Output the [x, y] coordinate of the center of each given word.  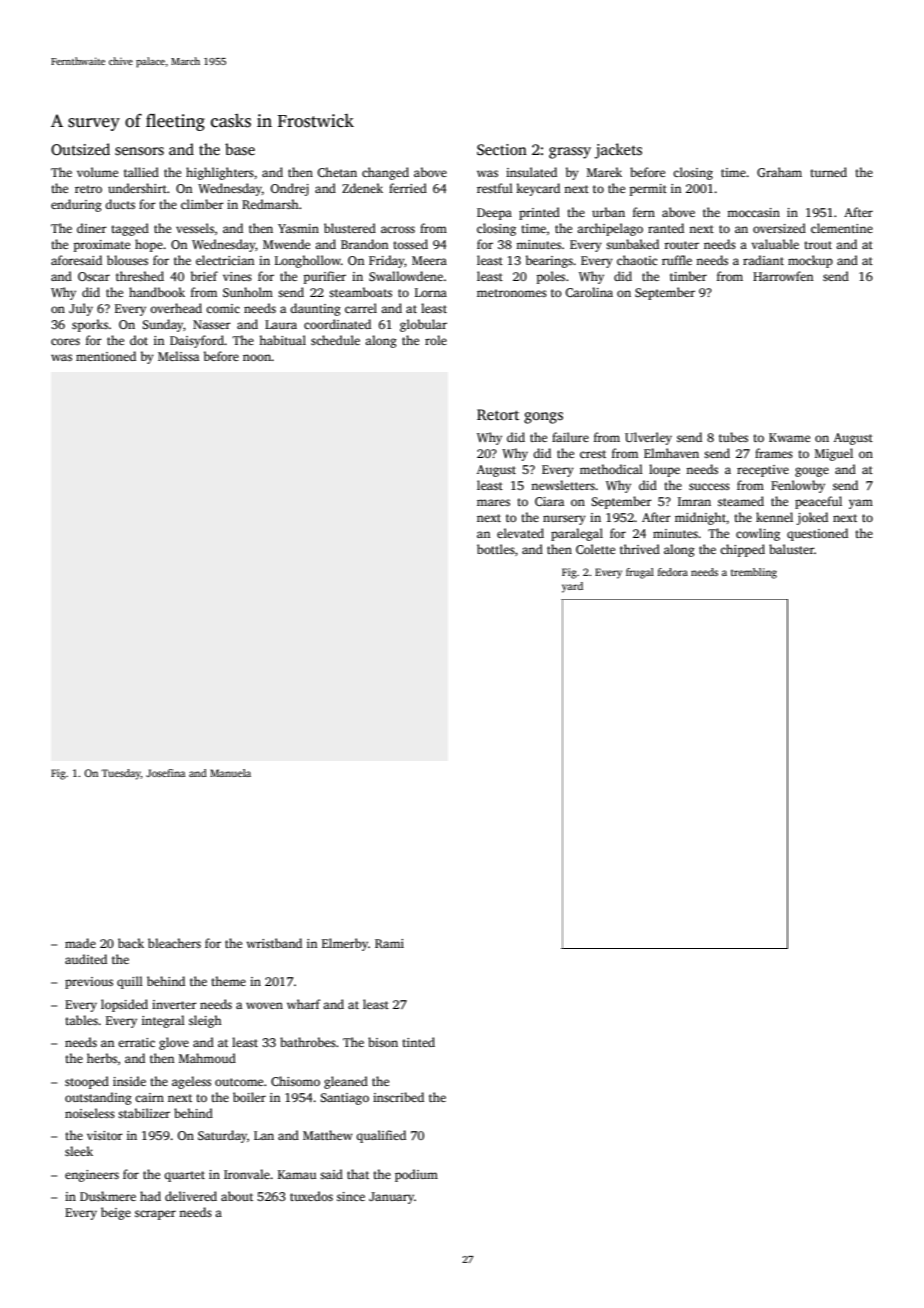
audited [86, 959]
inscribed [398, 1097]
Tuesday [121, 774]
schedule [335, 340]
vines [237, 276]
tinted [418, 1042]
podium [416, 1175]
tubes [733, 437]
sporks [90, 325]
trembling [754, 573]
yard [572, 587]
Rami [389, 943]
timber [688, 276]
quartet [184, 1176]
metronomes [512, 293]
